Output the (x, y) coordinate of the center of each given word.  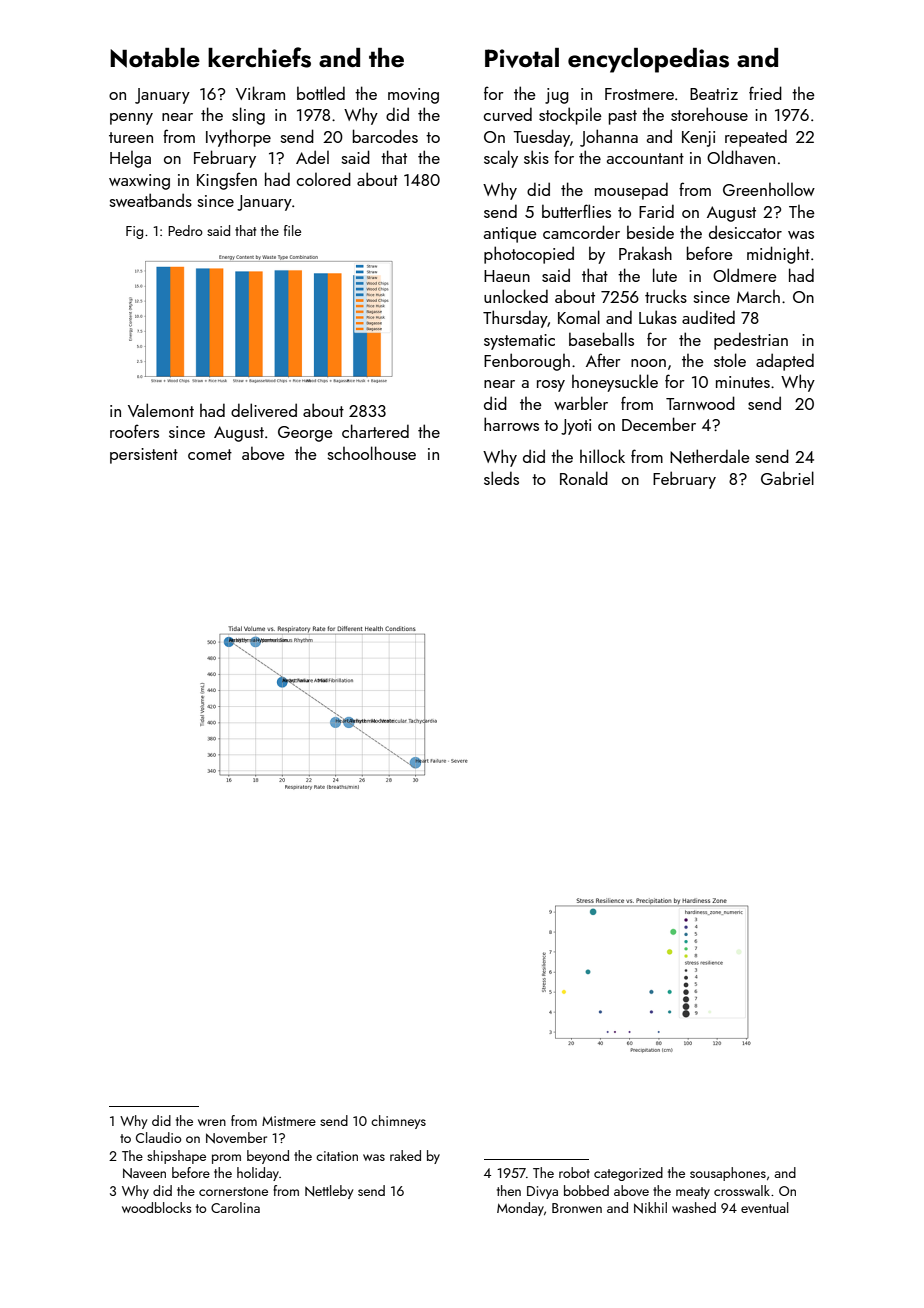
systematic (519, 342)
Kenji (698, 139)
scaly (501, 159)
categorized (628, 1174)
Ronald (584, 478)
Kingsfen (227, 181)
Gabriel (787, 478)
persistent (144, 456)
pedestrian (751, 341)
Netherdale (710, 456)
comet (210, 454)
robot (574, 1172)
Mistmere (289, 1121)
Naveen (144, 1173)
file (292, 230)
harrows (511, 424)
